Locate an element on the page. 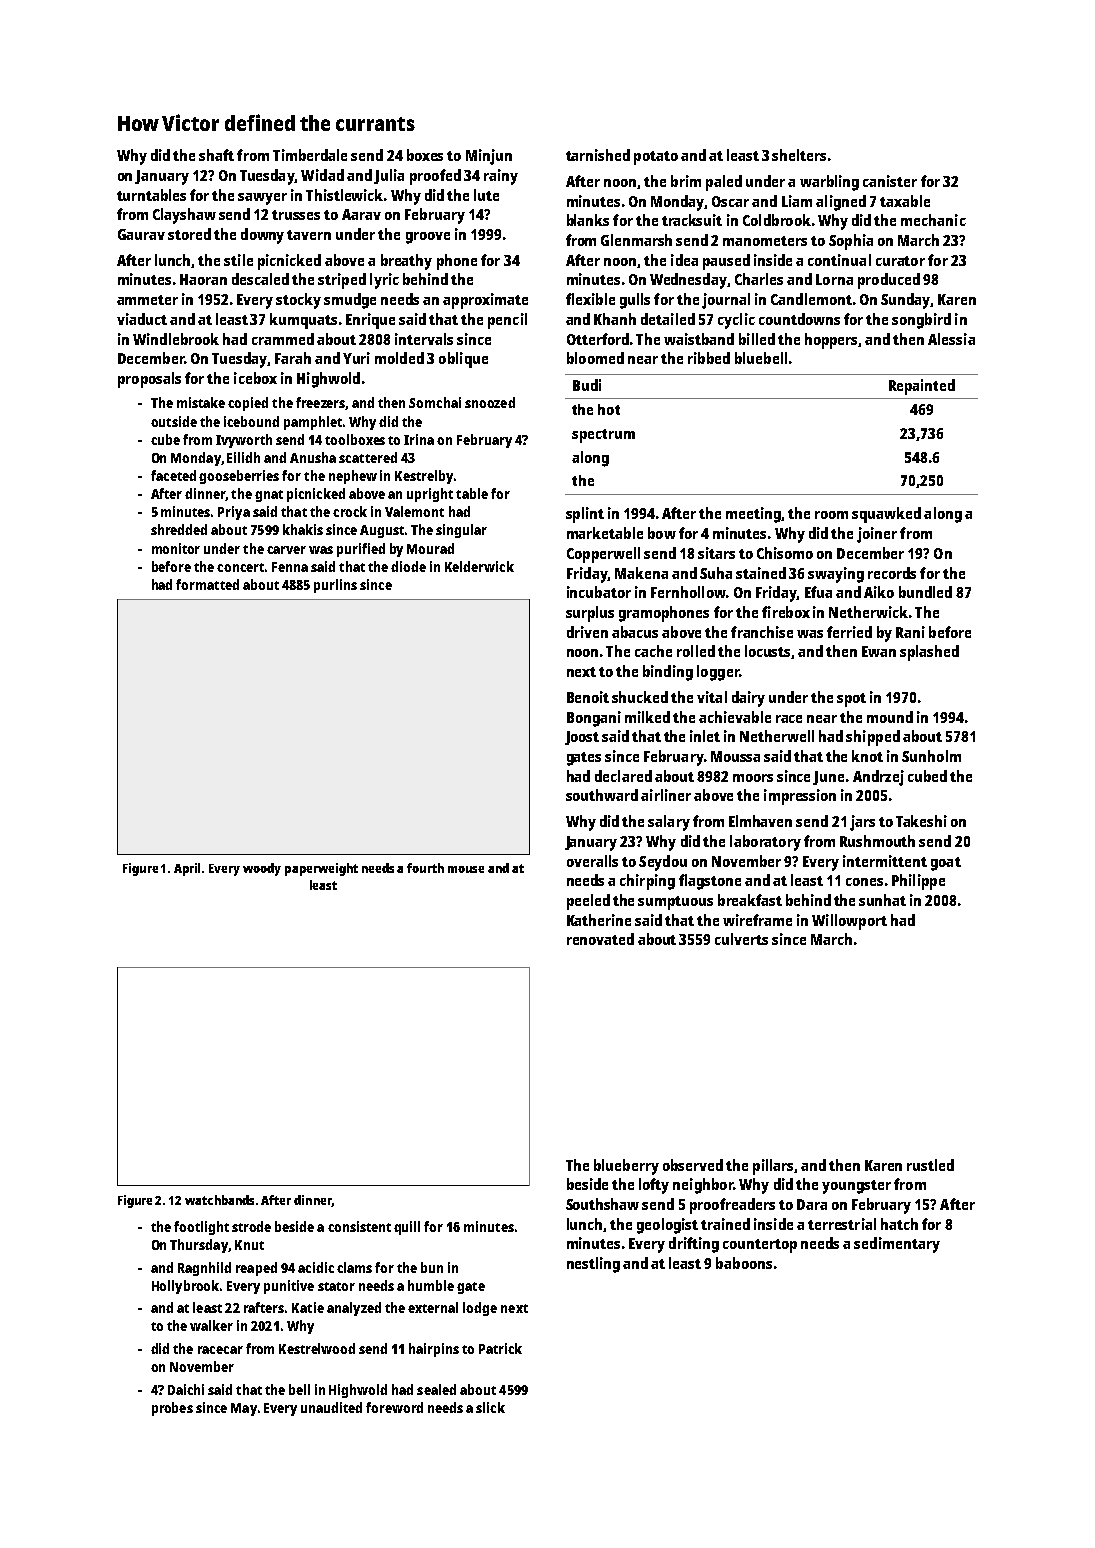 The width and height of the page is (1095, 1548). upright is located at coordinates (430, 495).
